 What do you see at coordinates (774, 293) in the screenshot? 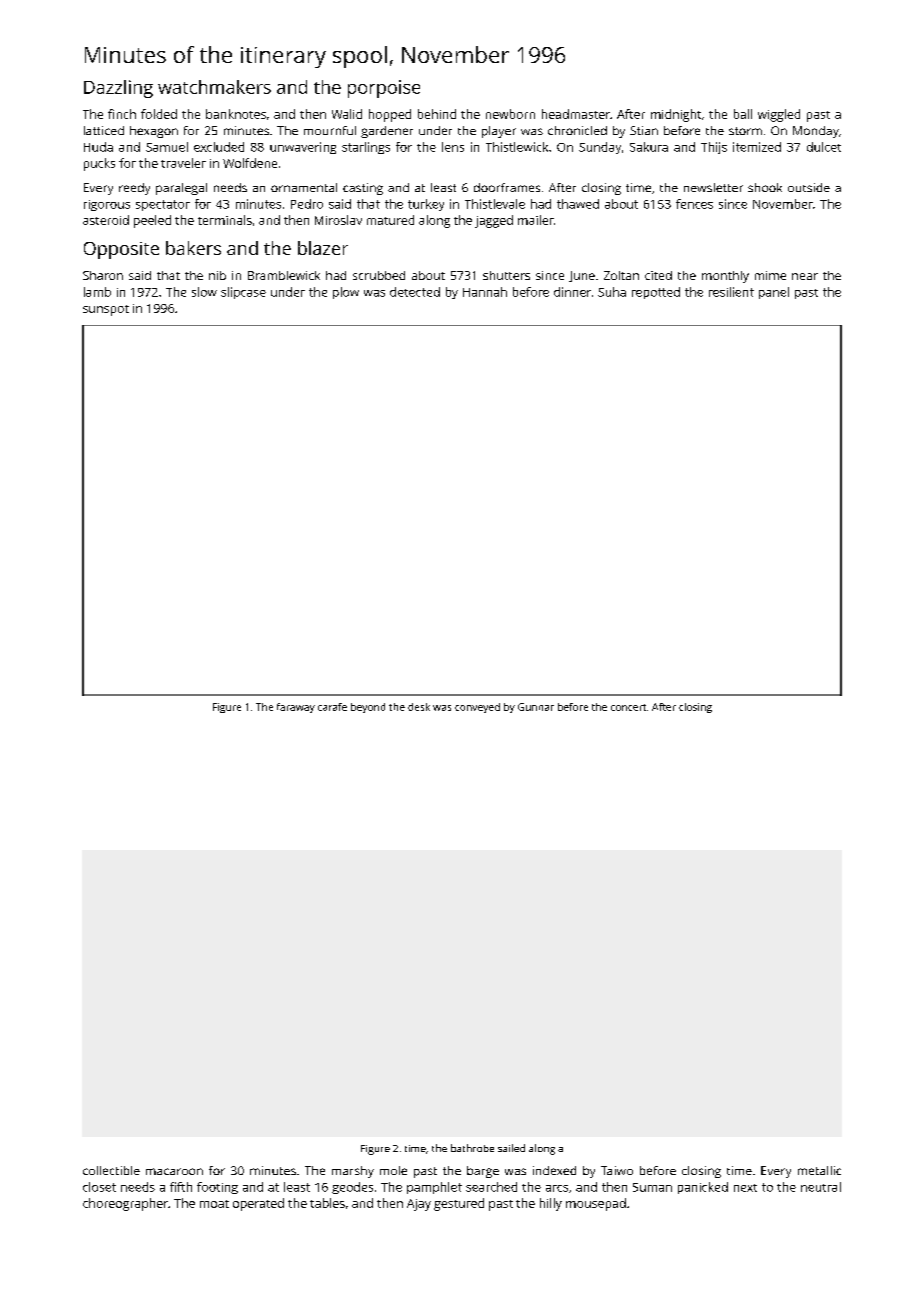
I see `panel` at bounding box center [774, 293].
